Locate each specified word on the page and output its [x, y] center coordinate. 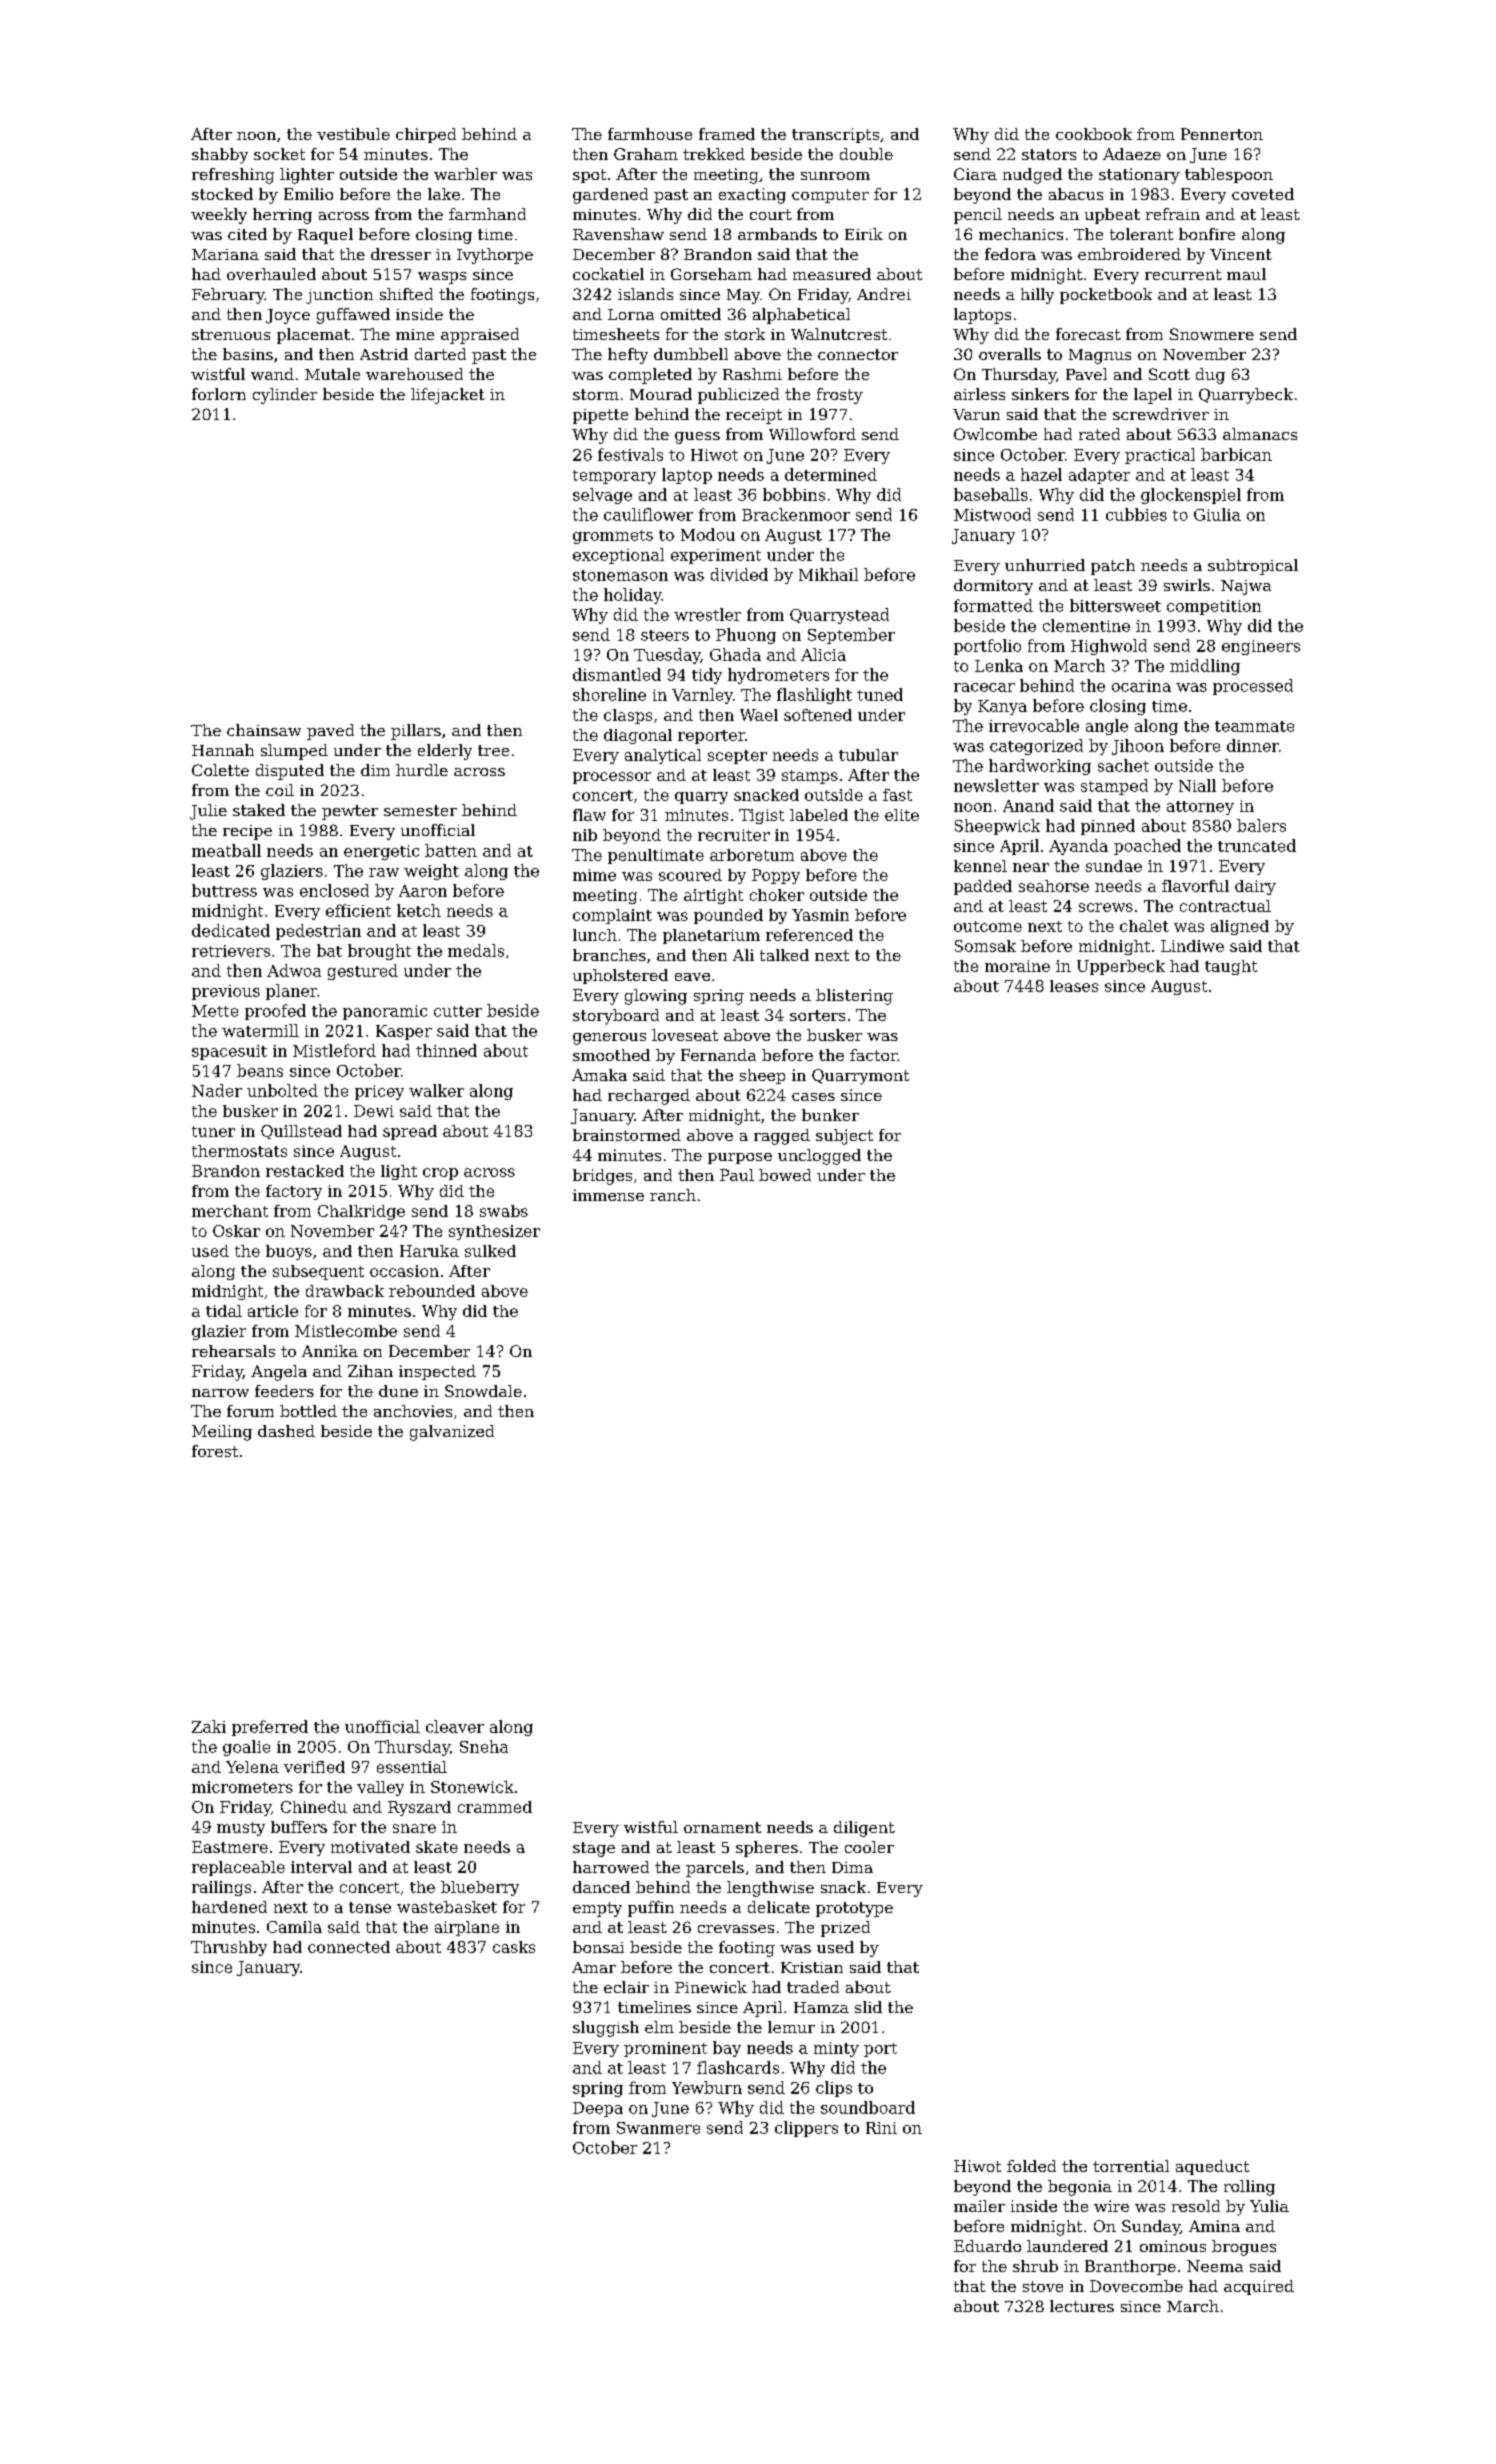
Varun [976, 414]
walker [436, 1090]
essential [412, 1767]
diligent [864, 1829]
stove [1043, 2286]
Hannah [223, 750]
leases [1074, 986]
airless [979, 394]
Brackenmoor [796, 514]
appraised [480, 336]
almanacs [1260, 434]
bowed [785, 1175]
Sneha [484, 1746]
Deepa [598, 2109]
